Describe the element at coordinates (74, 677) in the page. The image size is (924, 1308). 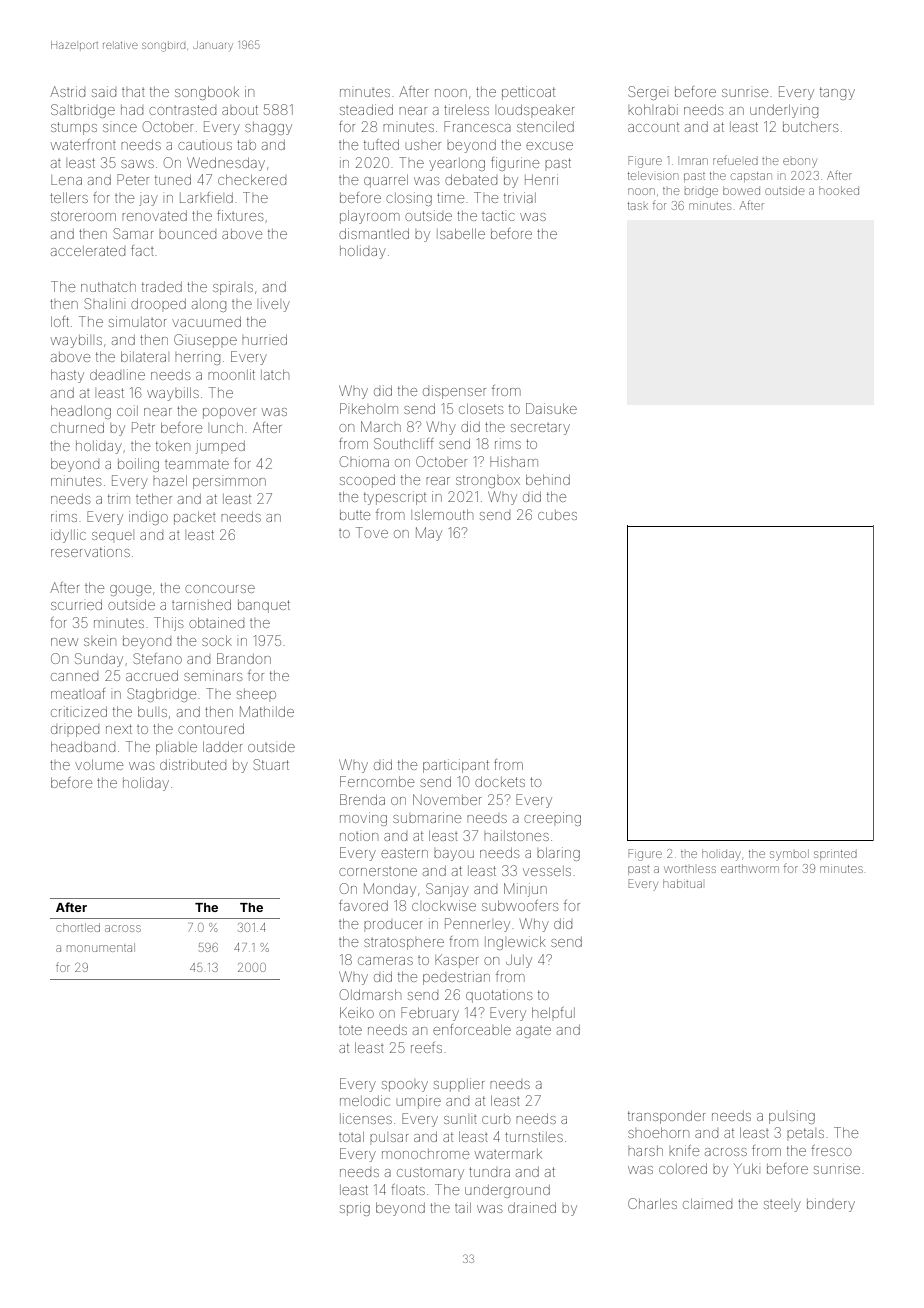
I see `canned` at that location.
